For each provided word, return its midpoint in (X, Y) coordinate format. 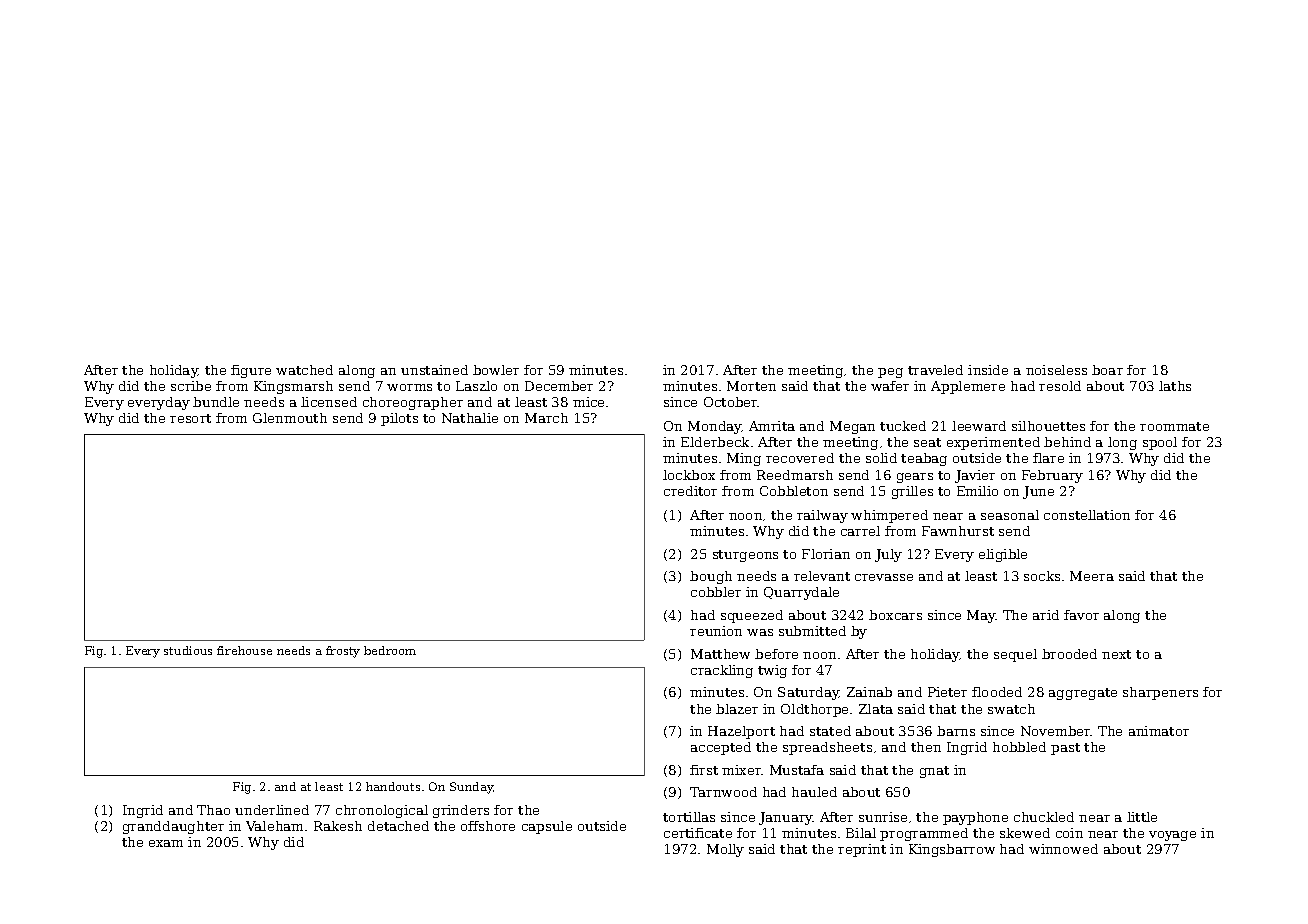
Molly (725, 850)
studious (188, 650)
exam (166, 843)
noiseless (1056, 370)
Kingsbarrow (952, 850)
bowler (496, 370)
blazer (737, 709)
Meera (1092, 576)
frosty (343, 652)
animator (1159, 731)
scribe (191, 386)
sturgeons (745, 556)
